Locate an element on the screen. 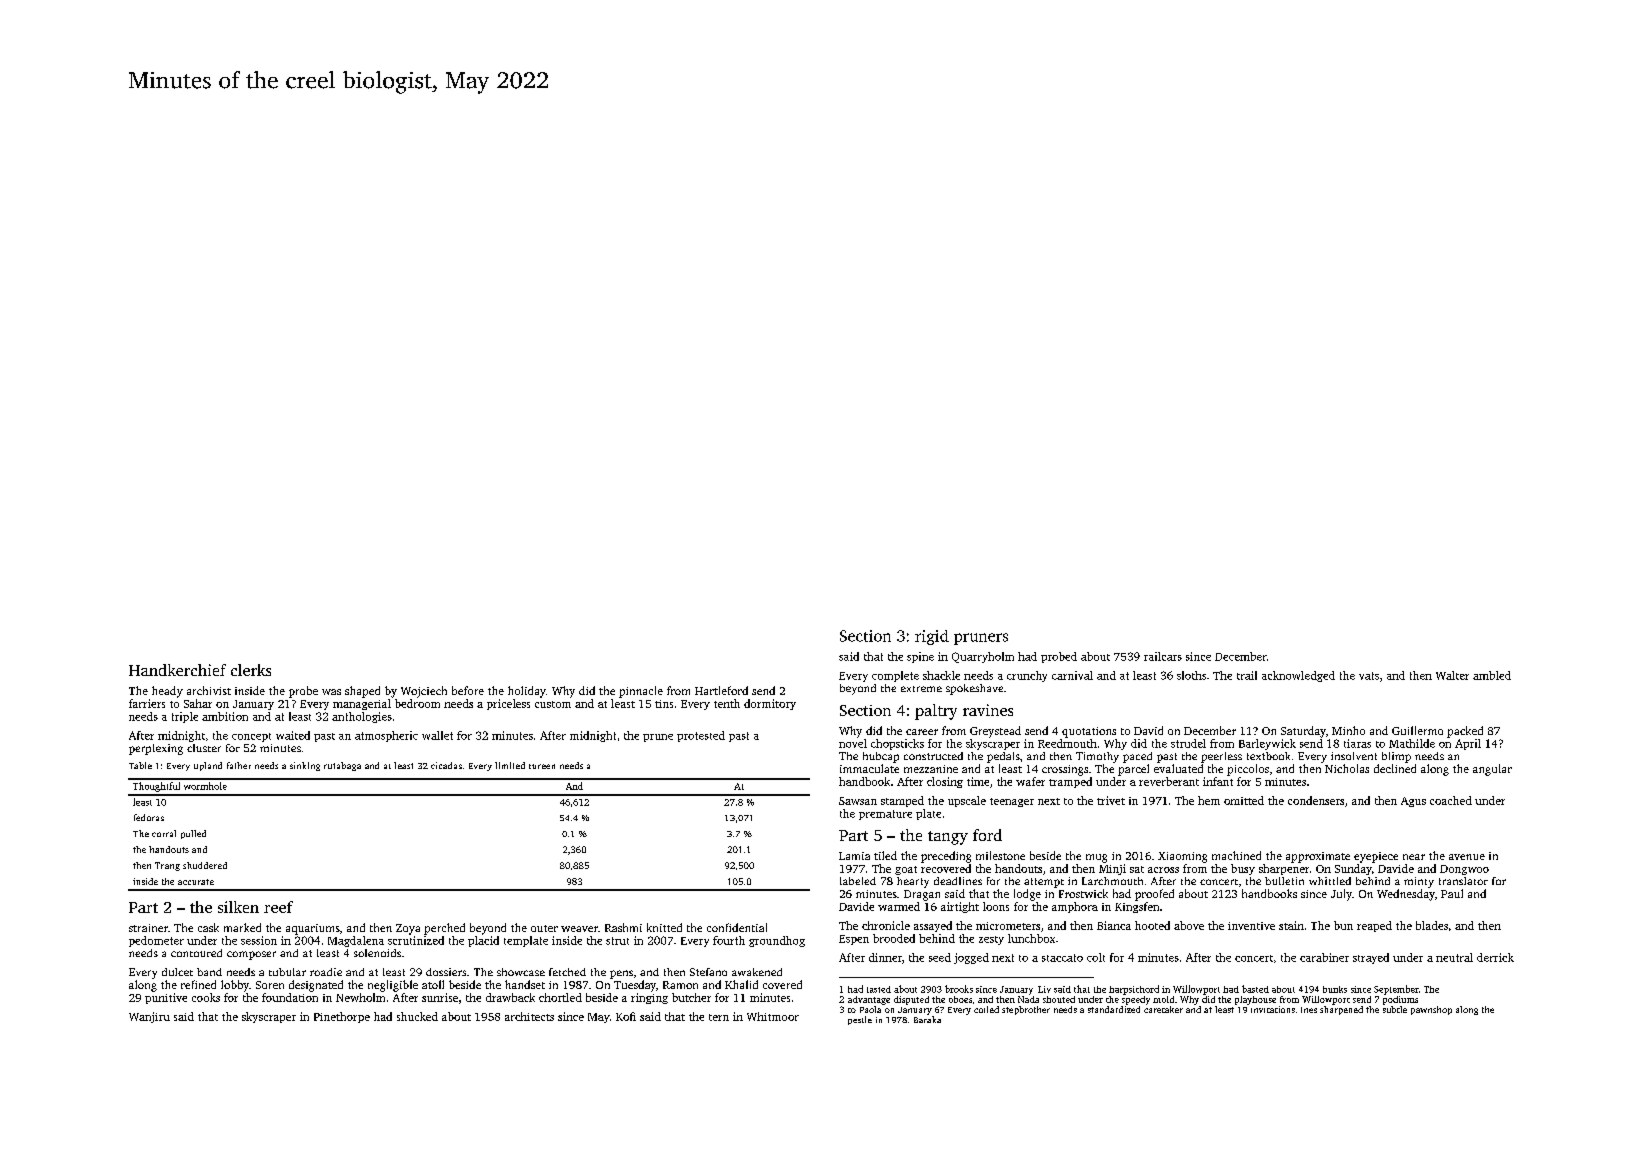 Image resolution: width=1649 pixels, height=1166 pixels. April is located at coordinates (1468, 744).
